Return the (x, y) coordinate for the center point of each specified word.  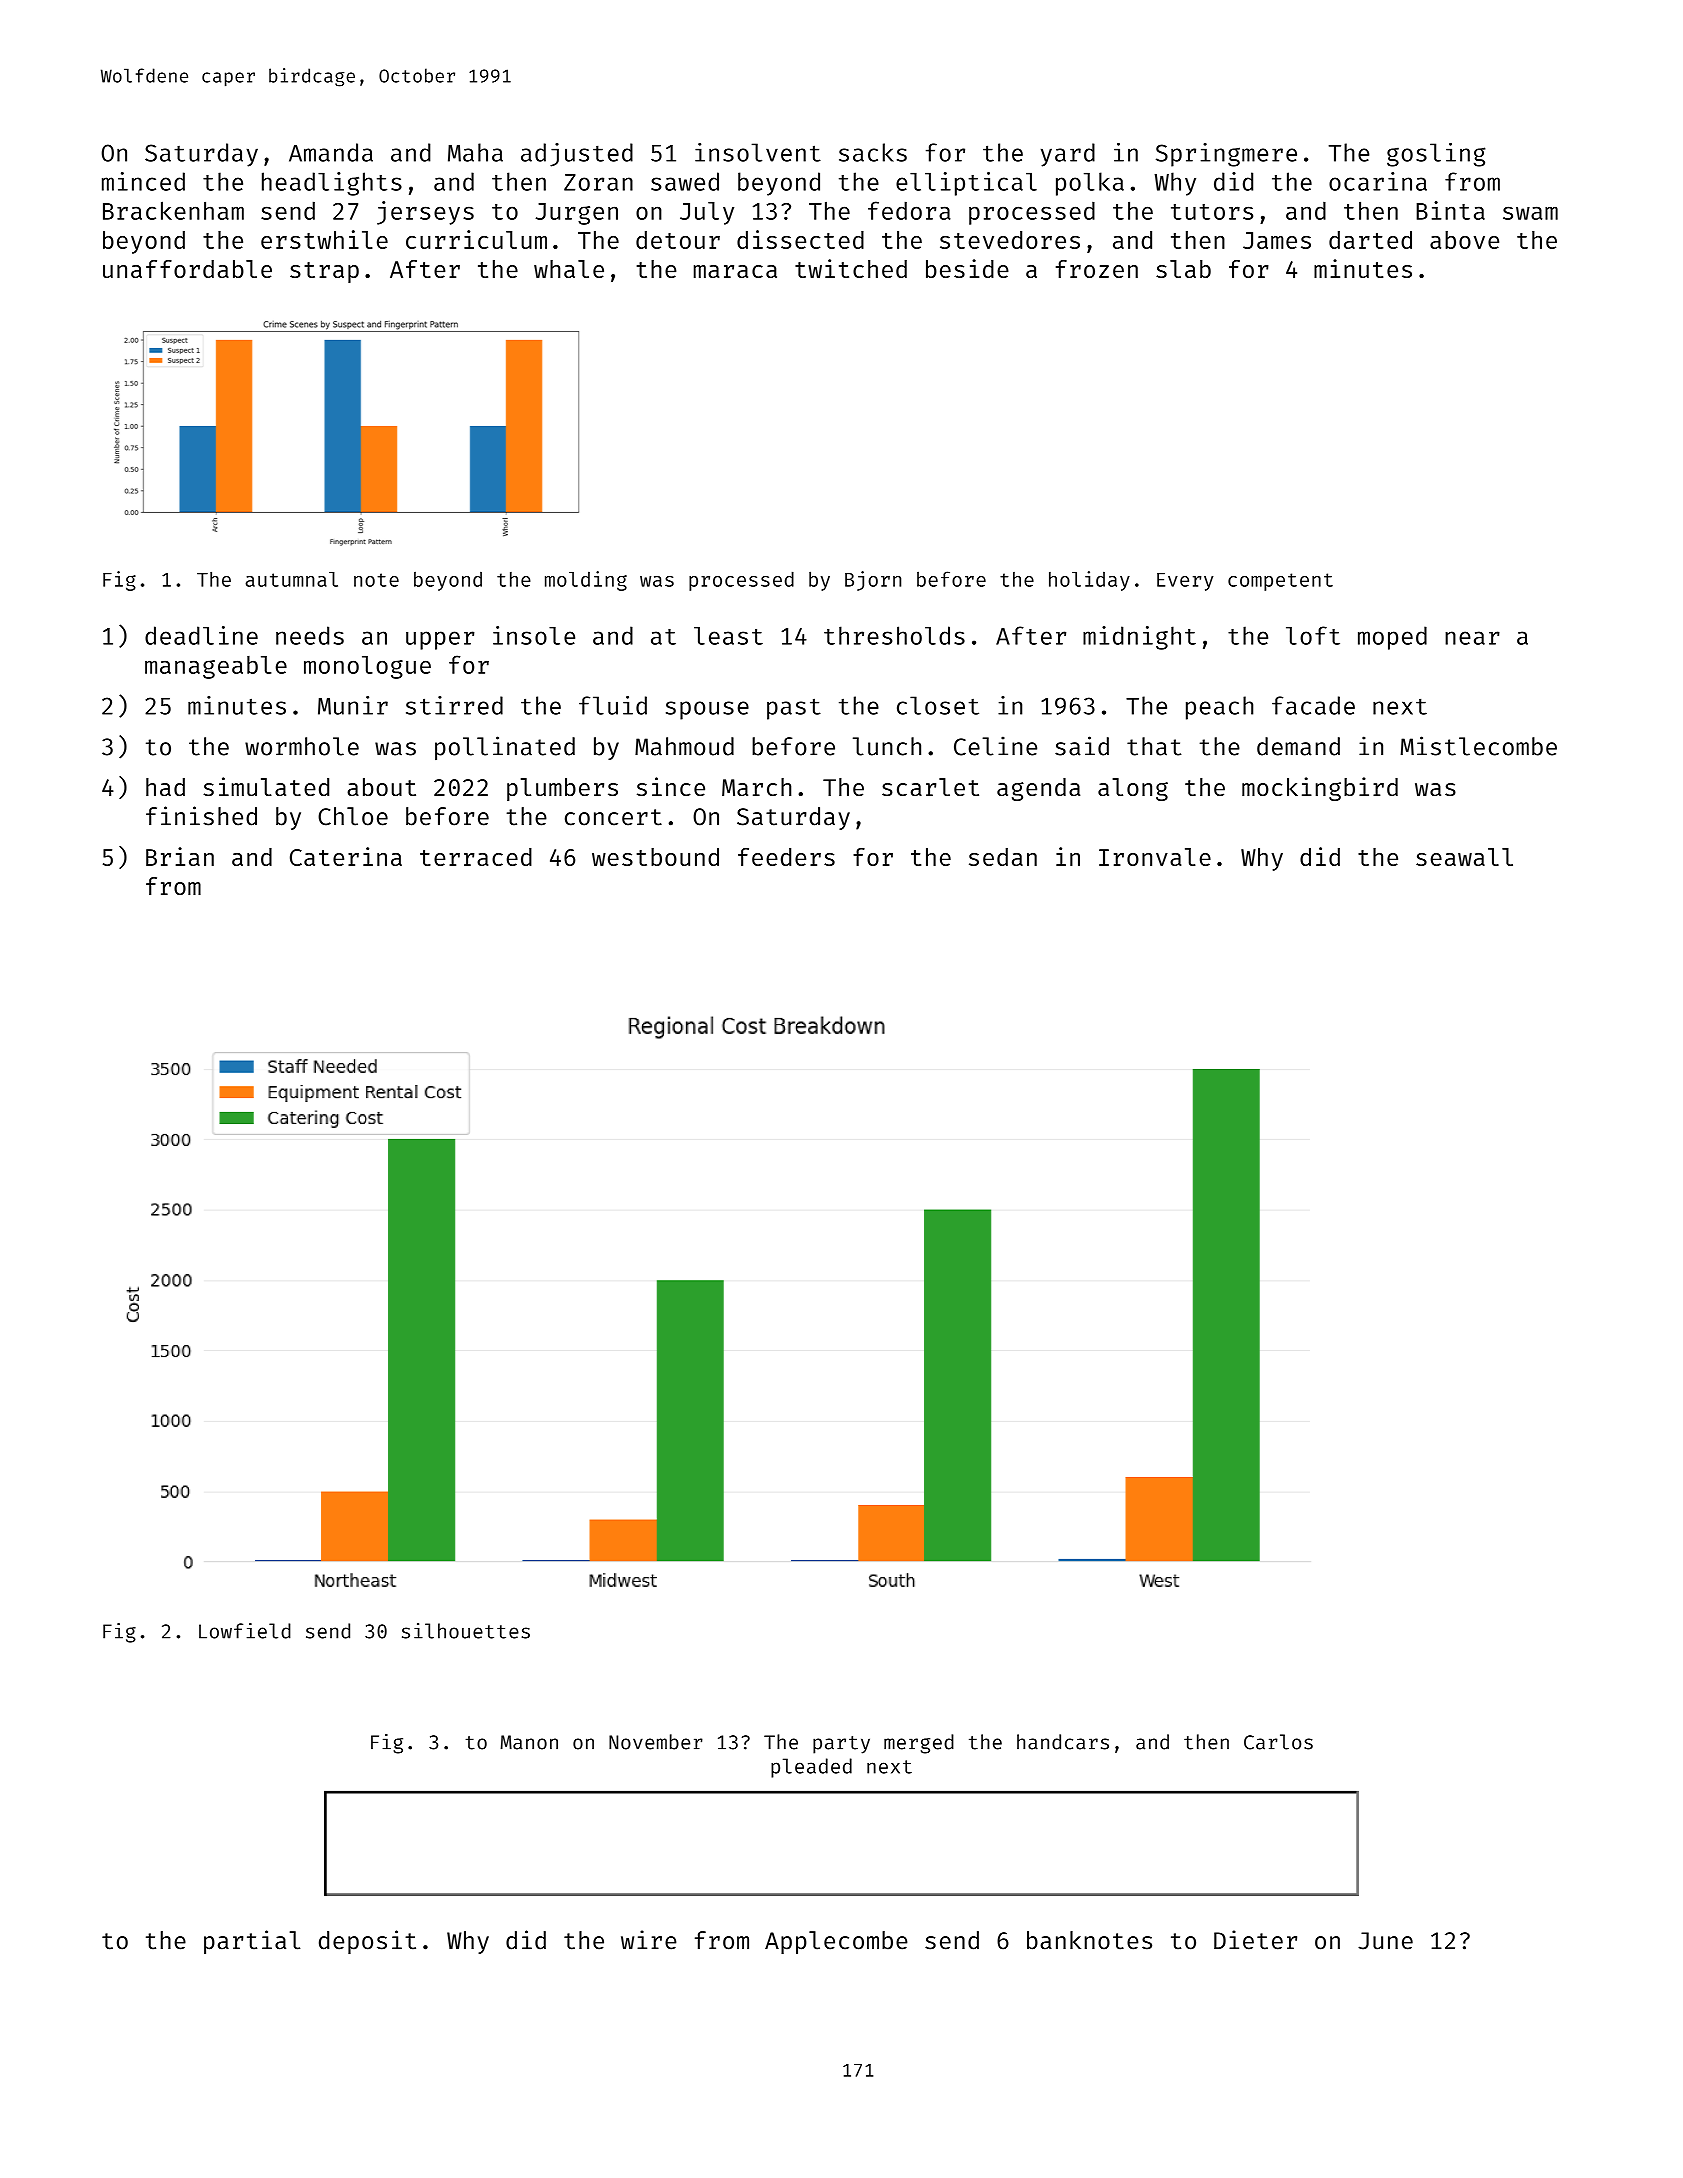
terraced (476, 857)
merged (919, 1744)
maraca (735, 271)
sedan (1003, 857)
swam (1530, 213)
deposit (367, 1942)
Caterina (346, 856)
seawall (1464, 857)
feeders (786, 857)
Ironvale (1155, 857)
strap (324, 272)
